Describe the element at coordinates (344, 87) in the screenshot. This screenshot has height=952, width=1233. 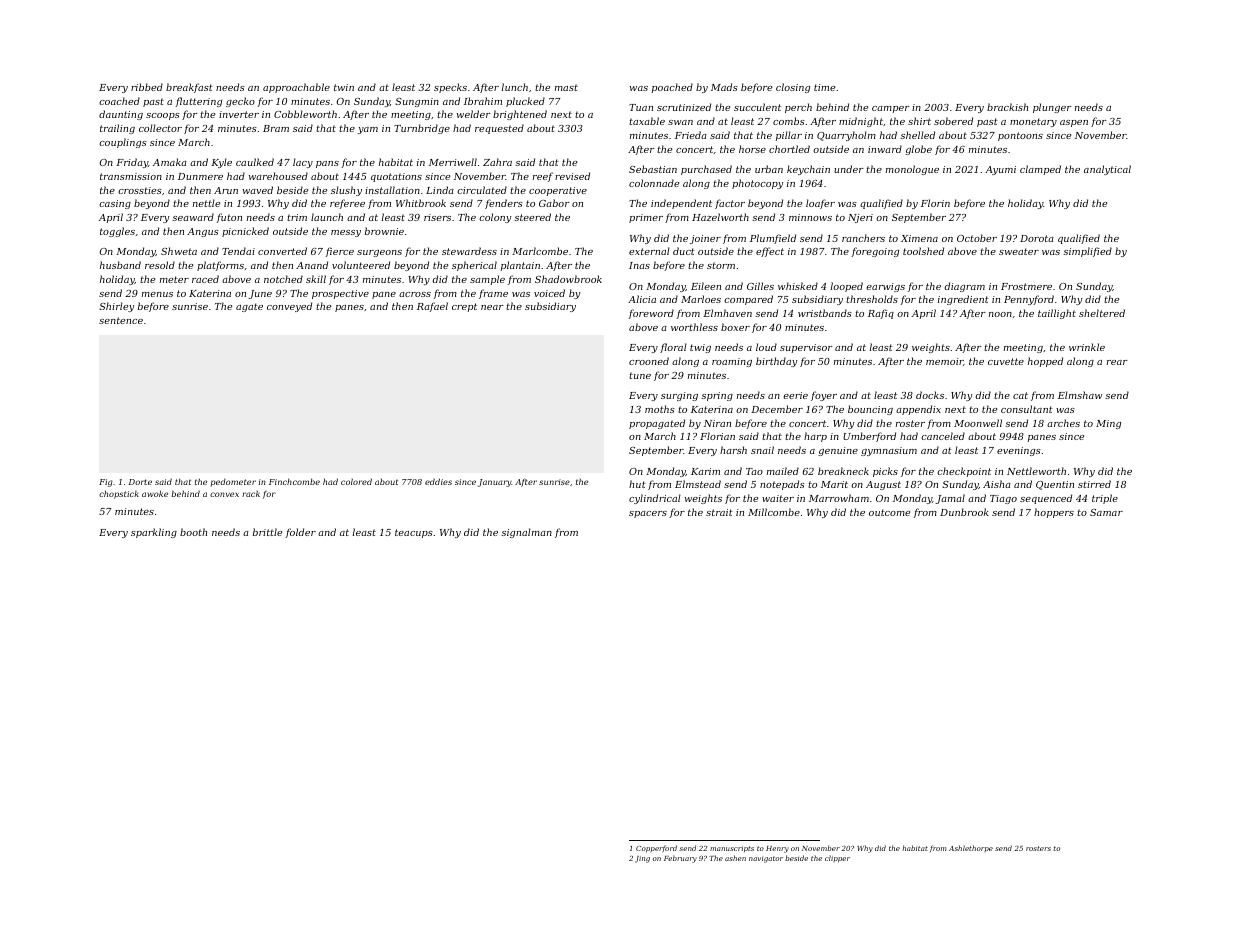
I see `twin` at that location.
